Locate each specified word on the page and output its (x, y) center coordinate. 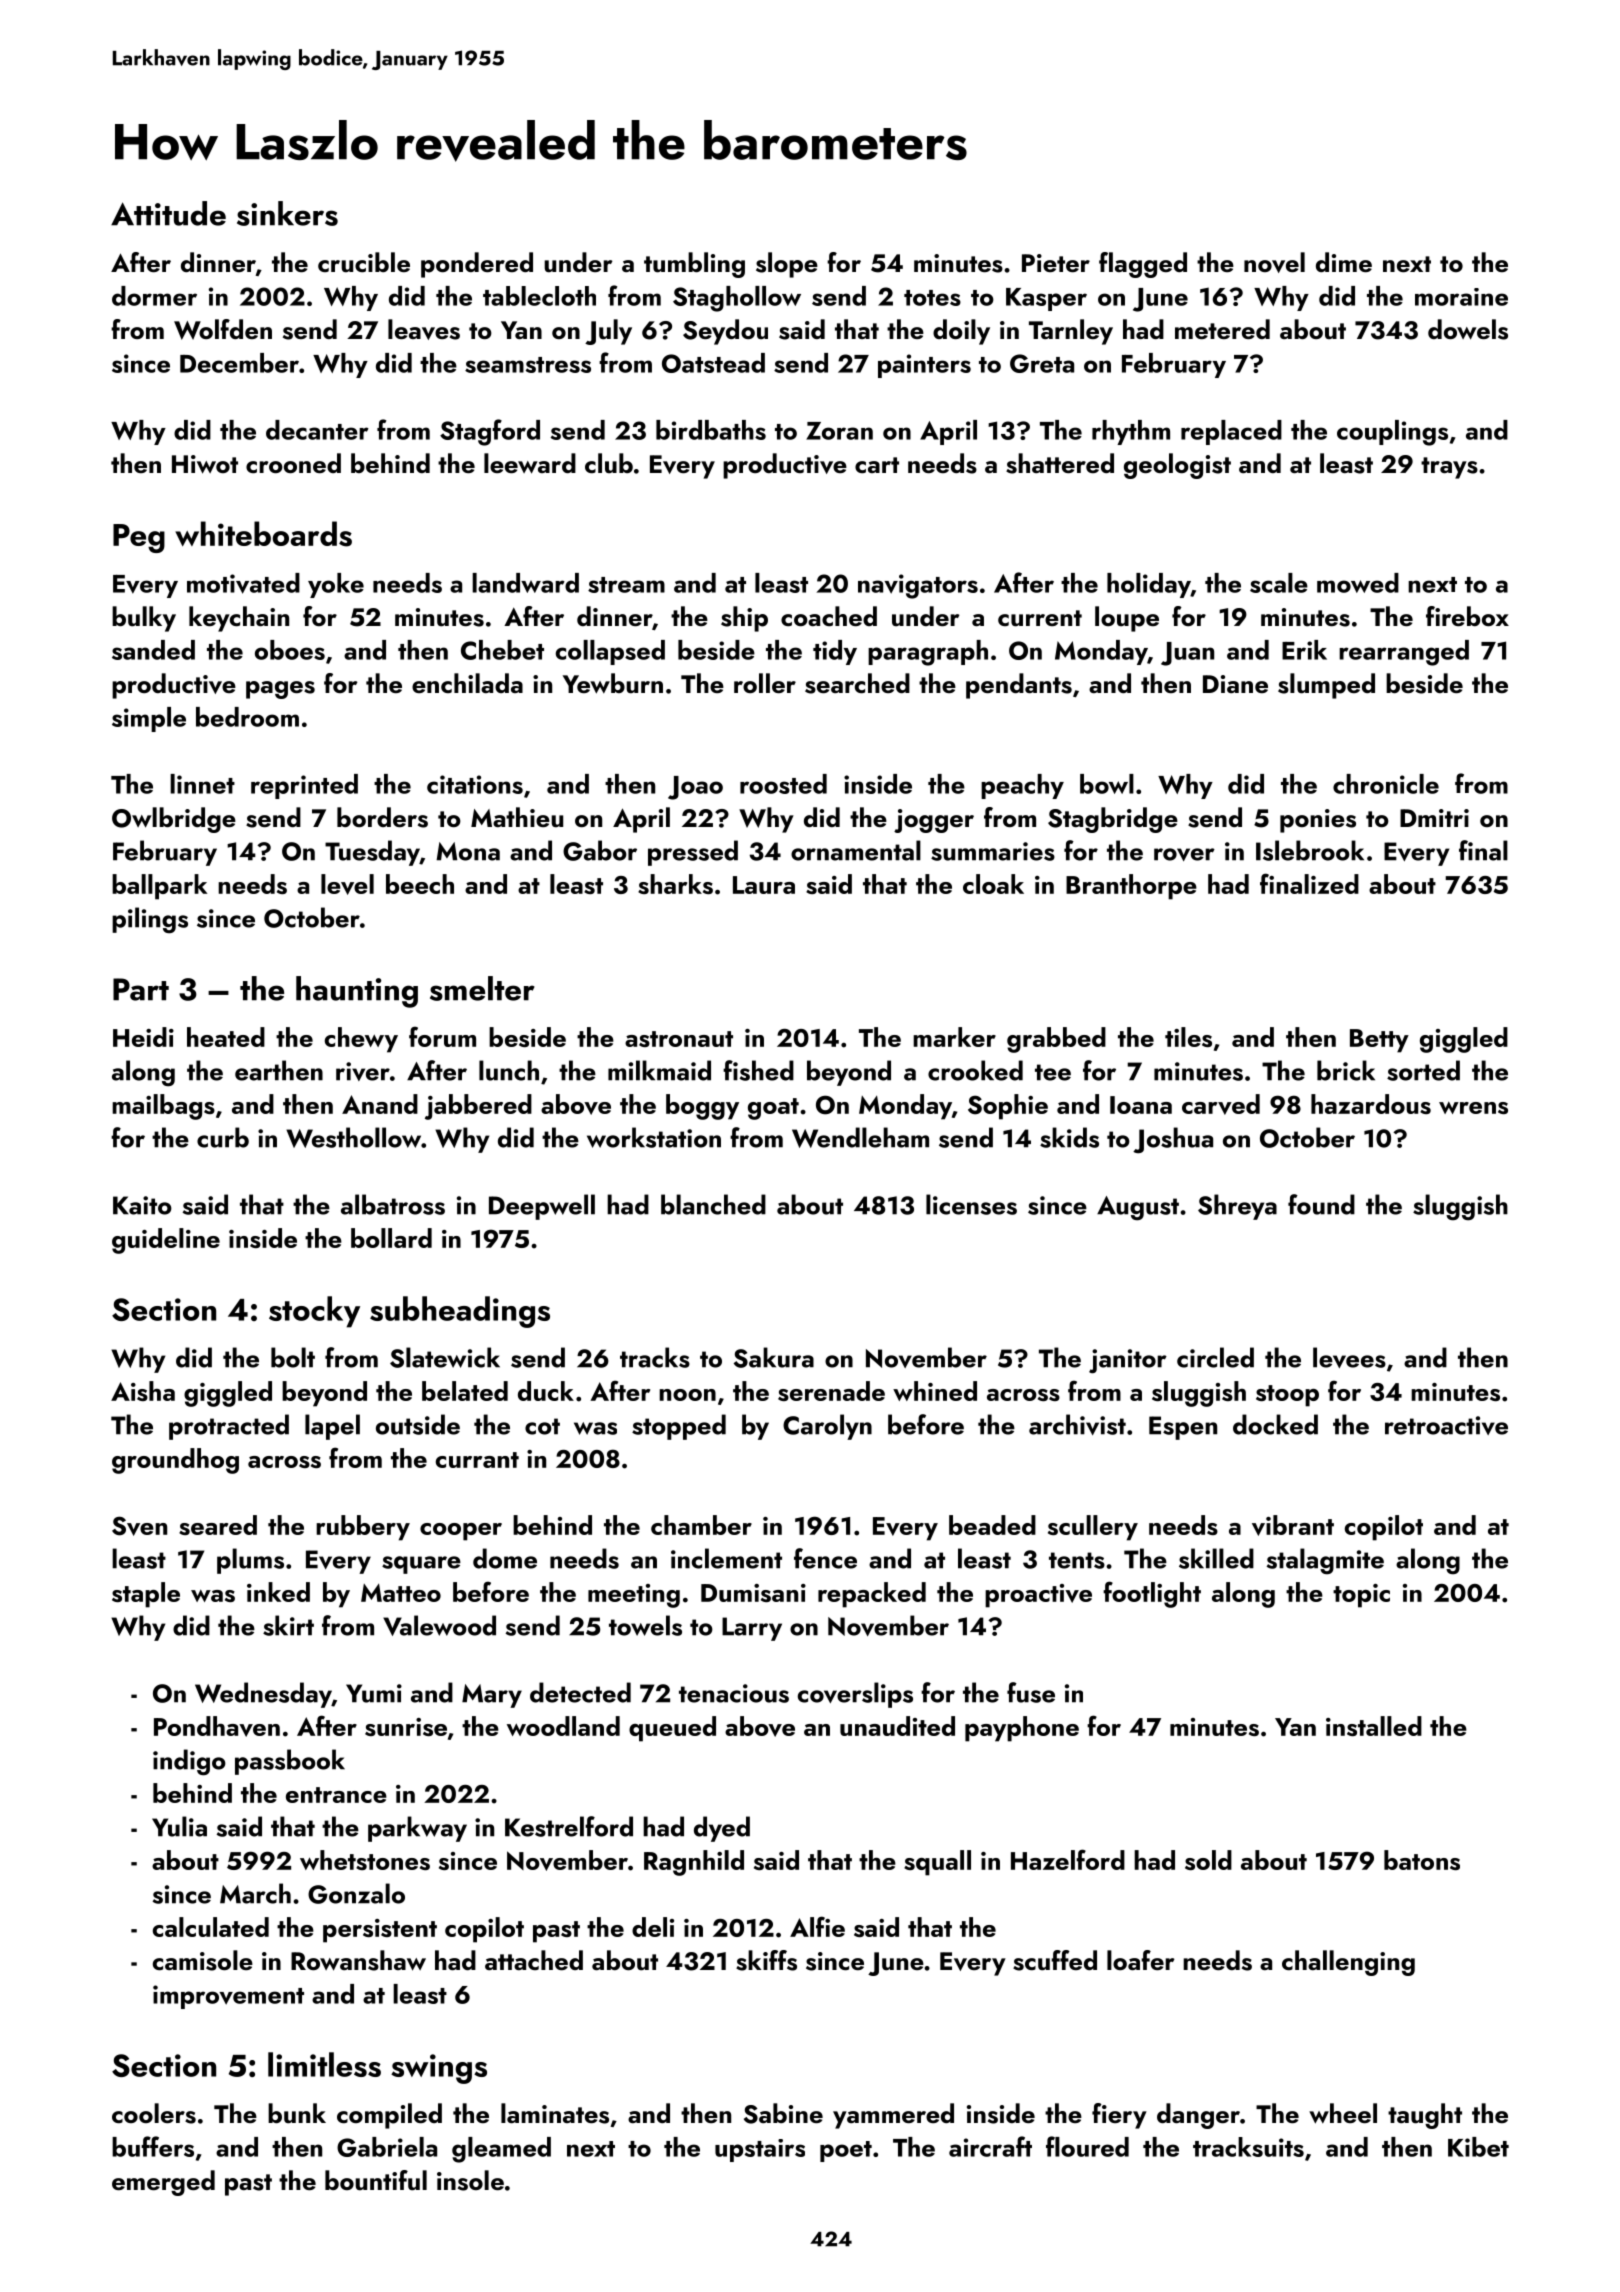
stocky (314, 1312)
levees (1349, 1357)
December (239, 363)
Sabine (783, 2113)
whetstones (365, 1860)
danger (1198, 2116)
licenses (971, 1204)
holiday (1149, 585)
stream (626, 585)
